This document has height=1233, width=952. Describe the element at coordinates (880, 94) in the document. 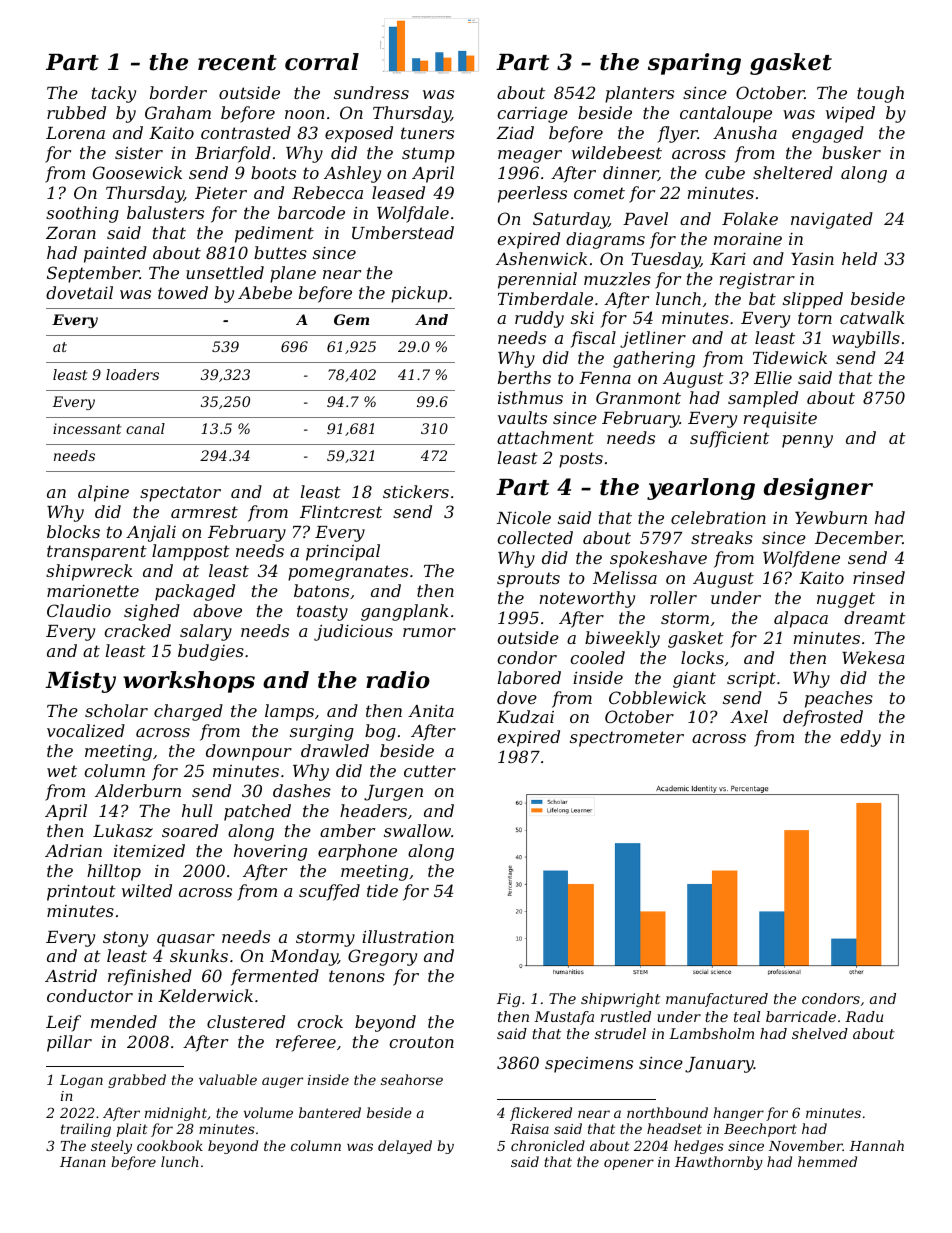

I see `tough` at that location.
